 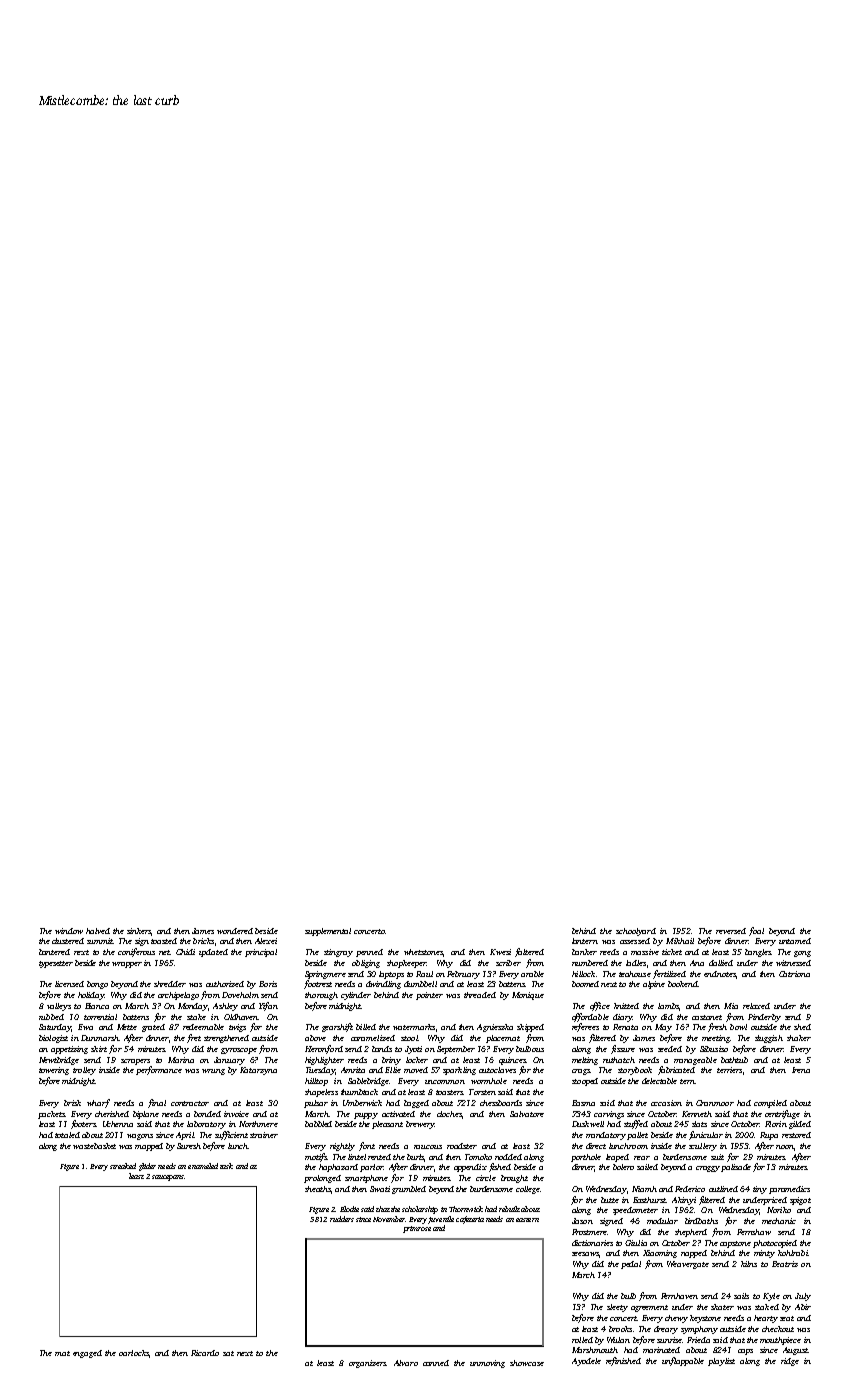 What do you see at coordinates (801, 1070) in the page?
I see `Irena` at bounding box center [801, 1070].
